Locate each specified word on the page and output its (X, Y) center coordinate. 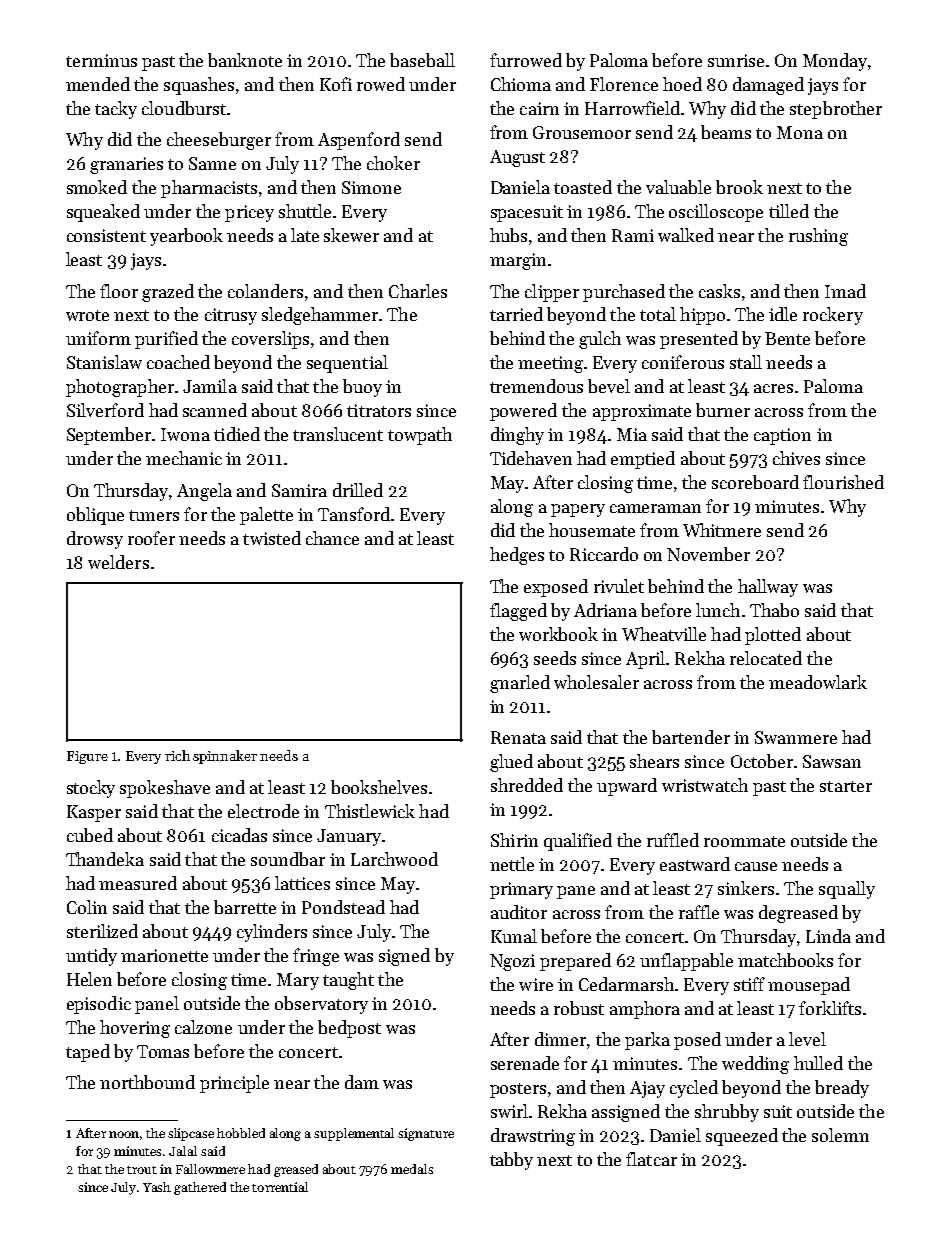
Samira (299, 490)
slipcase (191, 1134)
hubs (508, 235)
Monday (835, 62)
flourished (843, 482)
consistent (106, 235)
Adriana (605, 610)
